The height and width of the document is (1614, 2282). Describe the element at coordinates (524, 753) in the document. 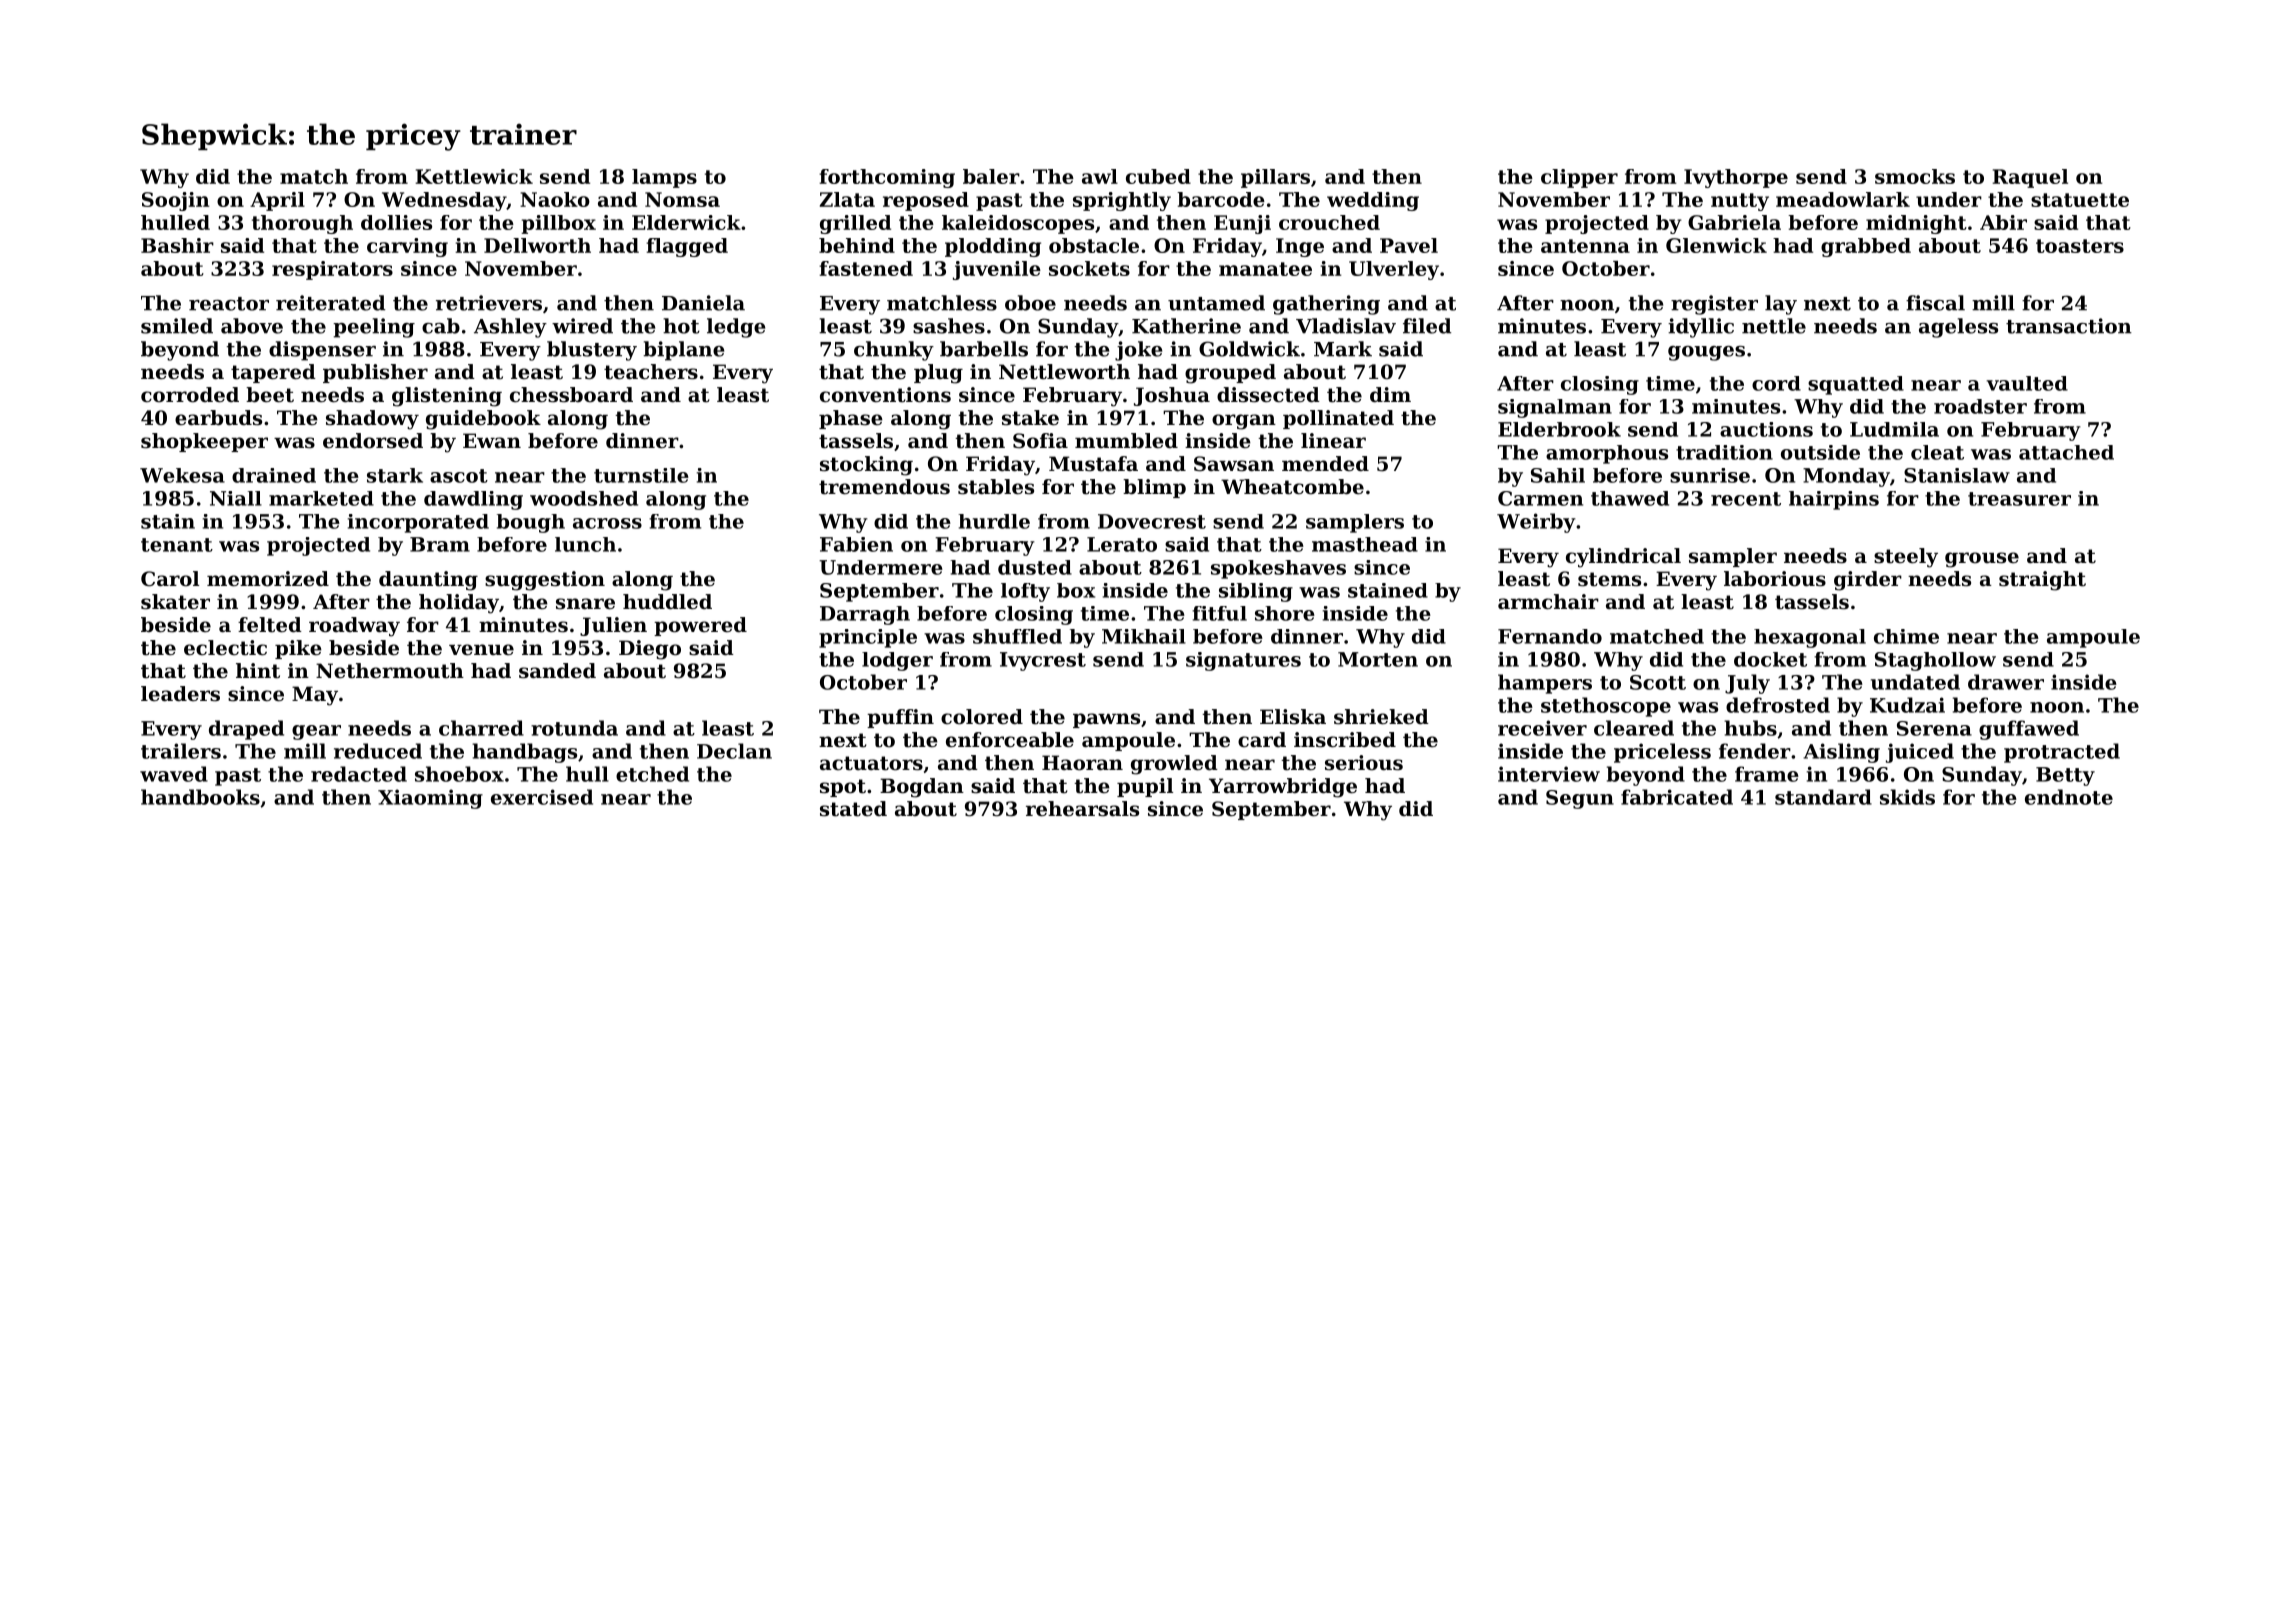

I see `handbags` at that location.
